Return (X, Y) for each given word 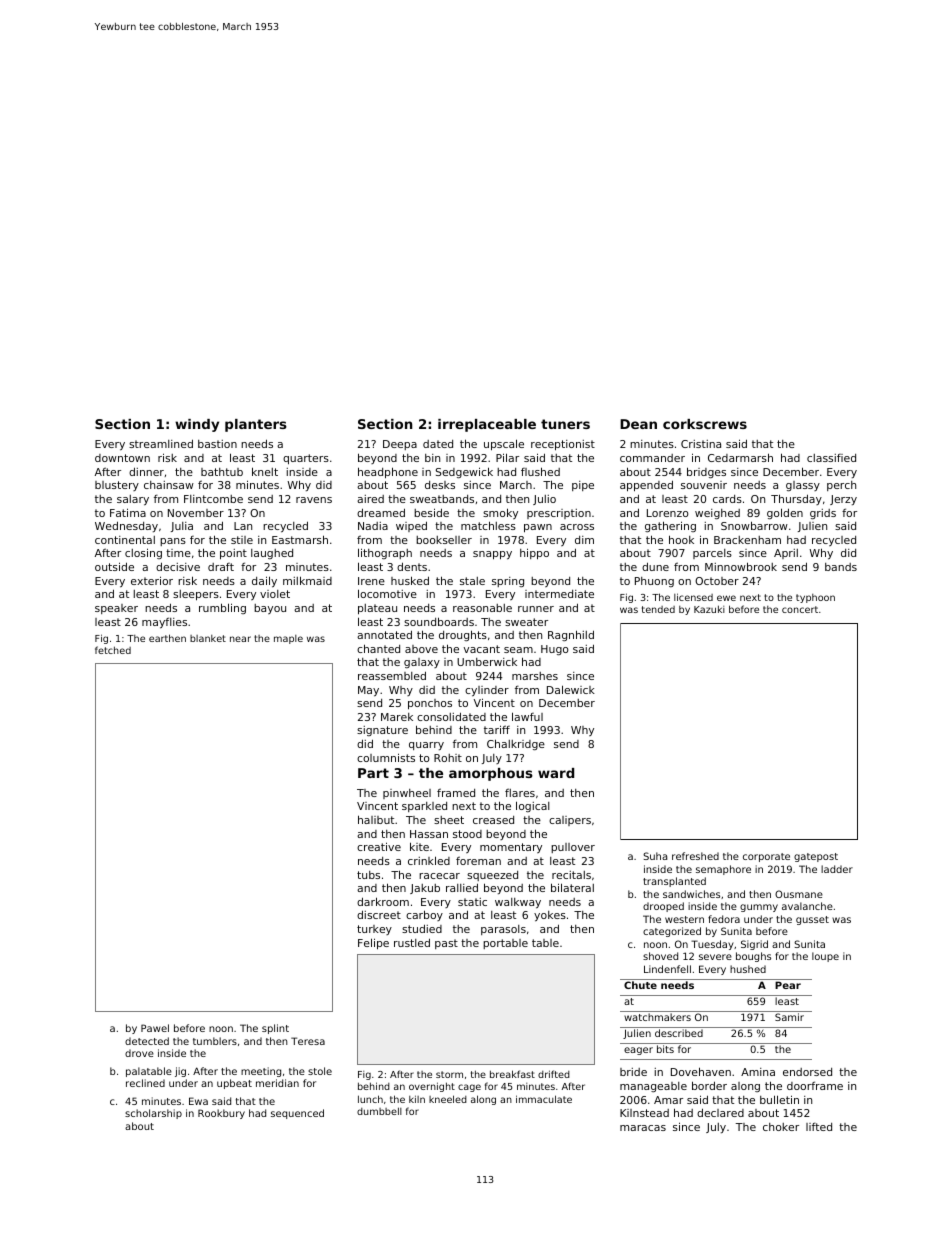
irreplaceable (487, 425)
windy (197, 425)
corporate (766, 857)
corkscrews (705, 424)
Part (373, 773)
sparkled (424, 807)
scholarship (153, 1114)
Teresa (308, 1041)
